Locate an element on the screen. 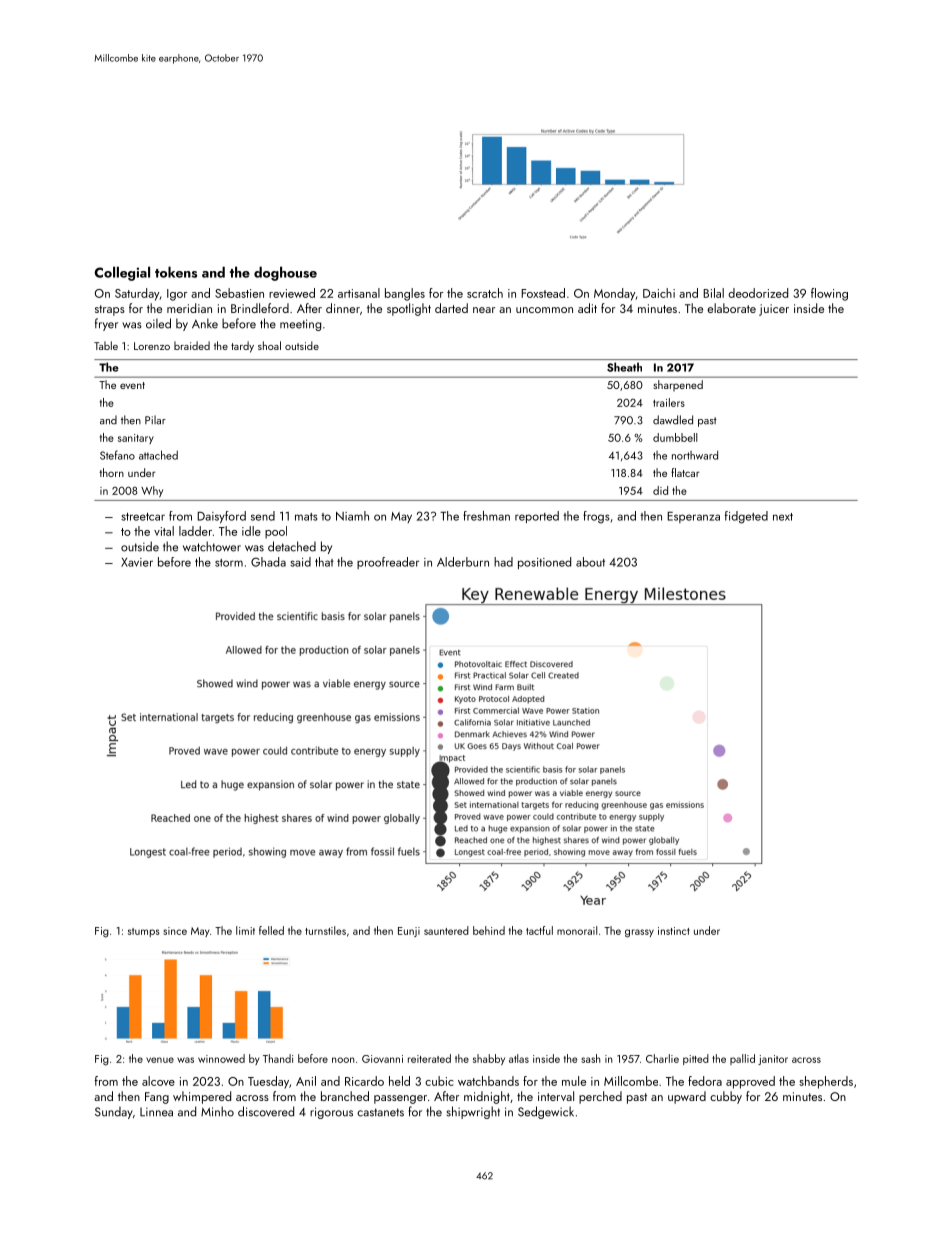 The height and width of the screenshot is (1233, 952). Niamh is located at coordinates (352, 516).
